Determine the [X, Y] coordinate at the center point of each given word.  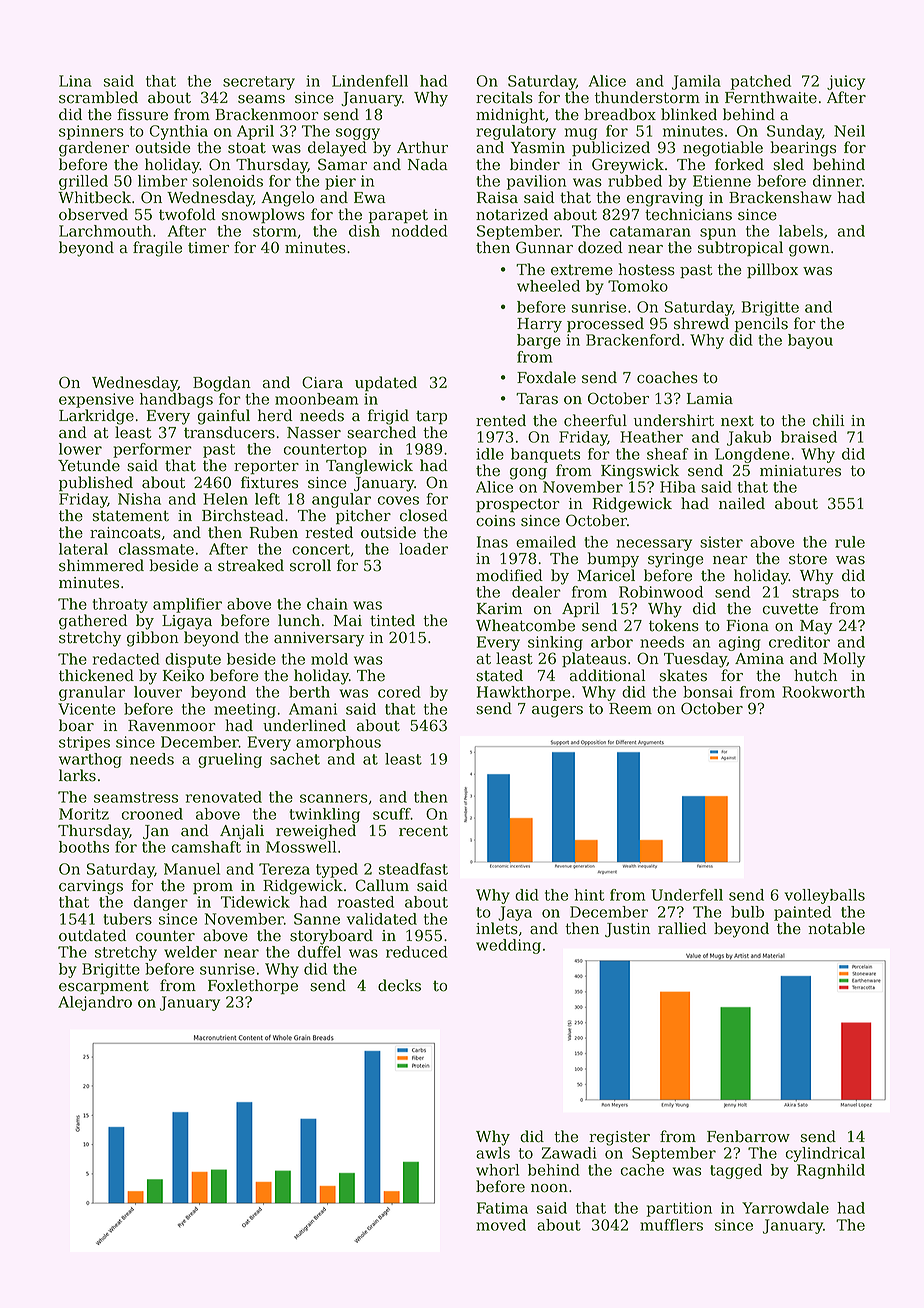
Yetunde [89, 465]
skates [683, 675]
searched [381, 432]
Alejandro [95, 1003]
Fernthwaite [771, 97]
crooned [152, 814]
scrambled [98, 97]
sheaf [668, 454]
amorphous [338, 743]
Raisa [497, 198]
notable [836, 928]
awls [493, 1153]
